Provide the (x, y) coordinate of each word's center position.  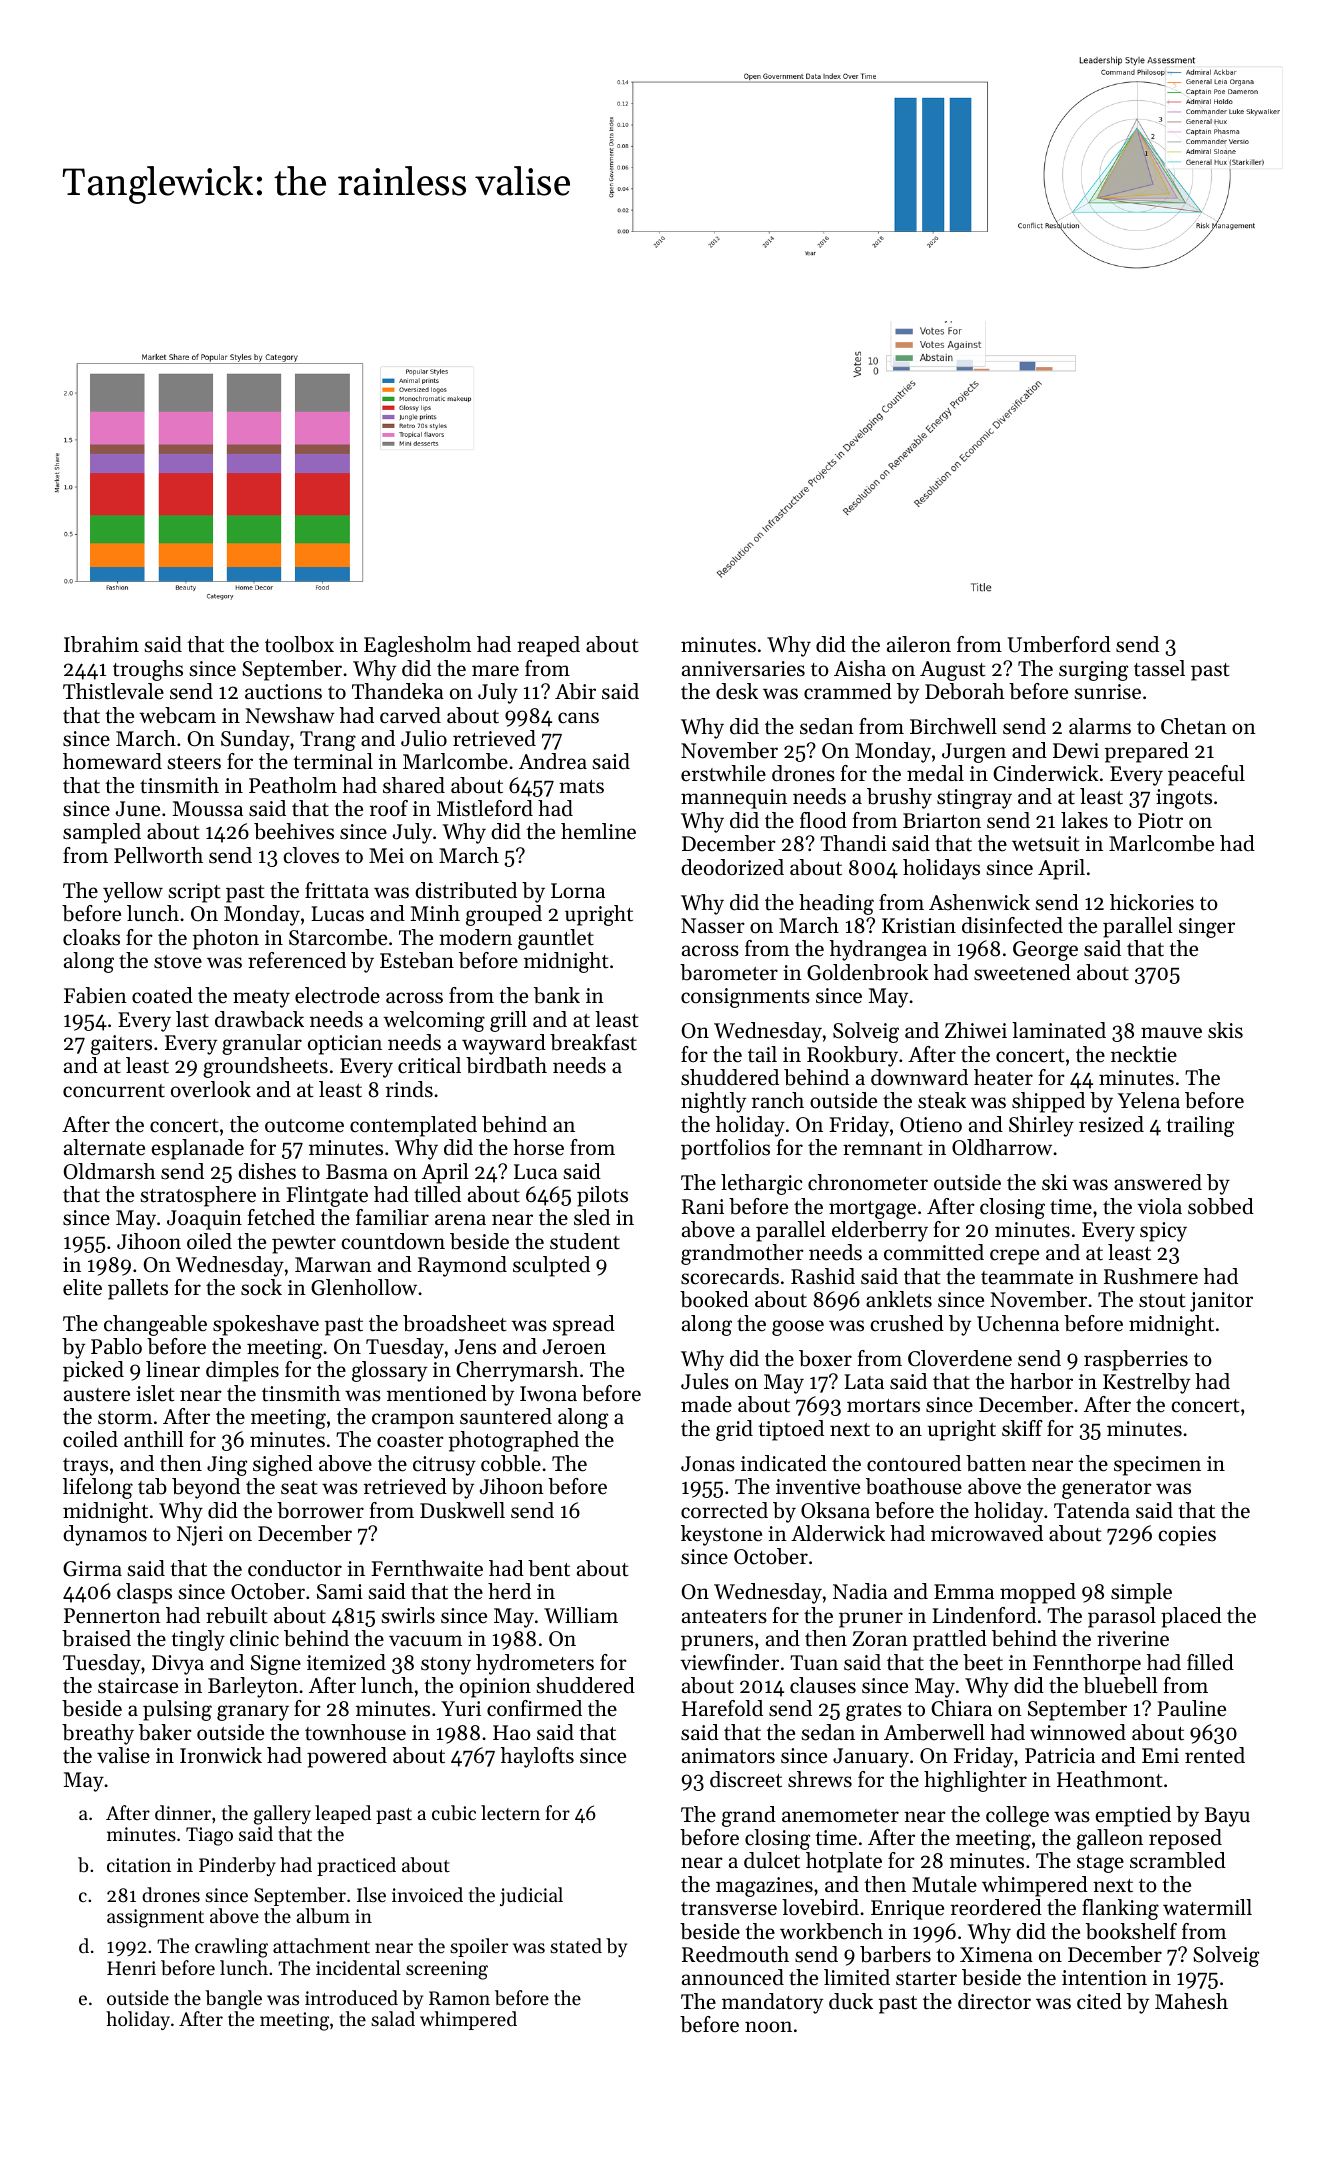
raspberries (1136, 1360)
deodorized (732, 867)
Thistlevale (113, 691)
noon (768, 2027)
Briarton (942, 821)
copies (1187, 1536)
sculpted (551, 1266)
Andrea (553, 761)
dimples (242, 1371)
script (194, 893)
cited (1099, 2001)
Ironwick (221, 1755)
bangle (233, 2000)
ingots (1184, 799)
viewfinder (729, 1662)
